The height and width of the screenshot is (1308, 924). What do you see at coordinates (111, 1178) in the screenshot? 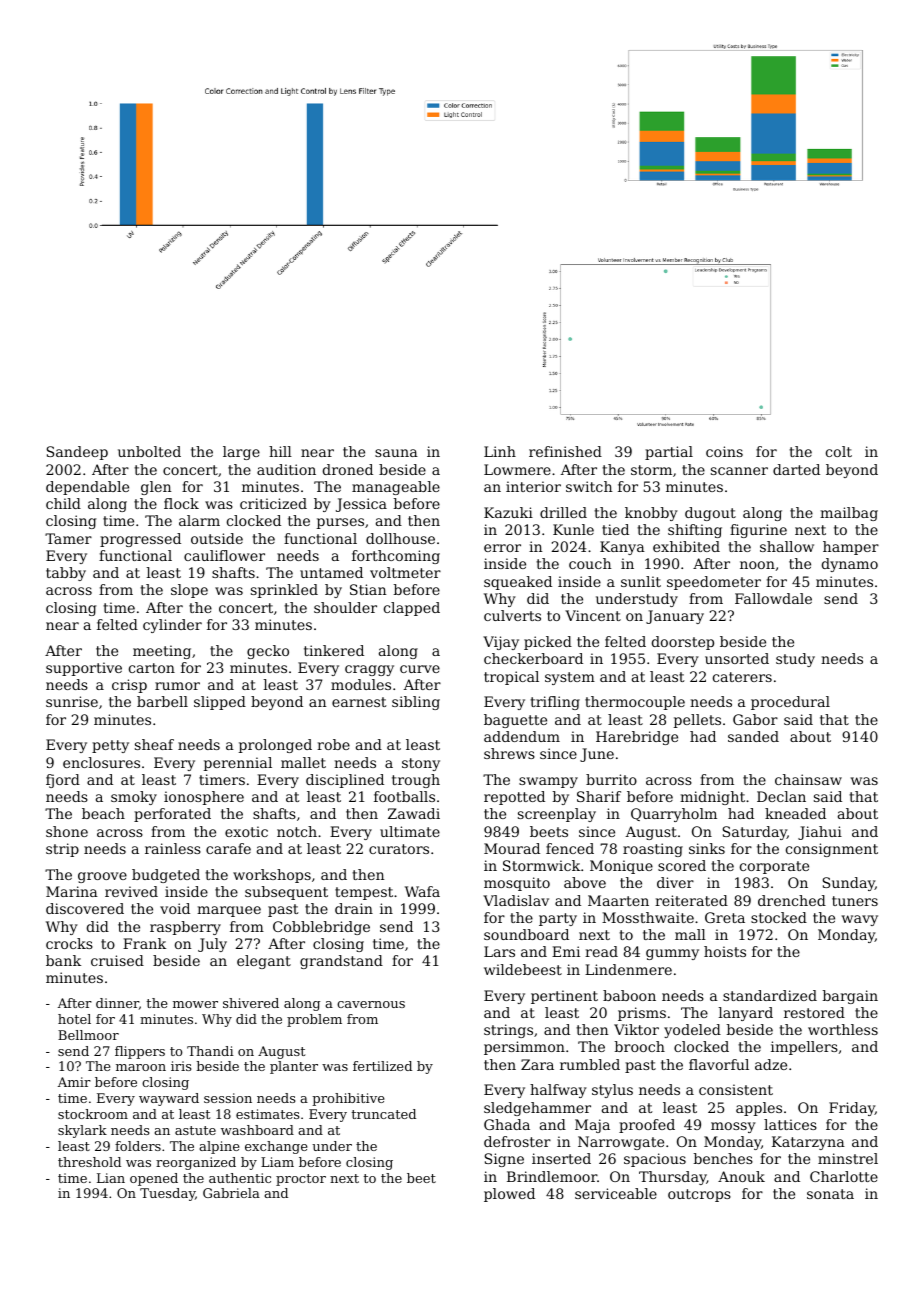
I see `Lian` at bounding box center [111, 1178].
